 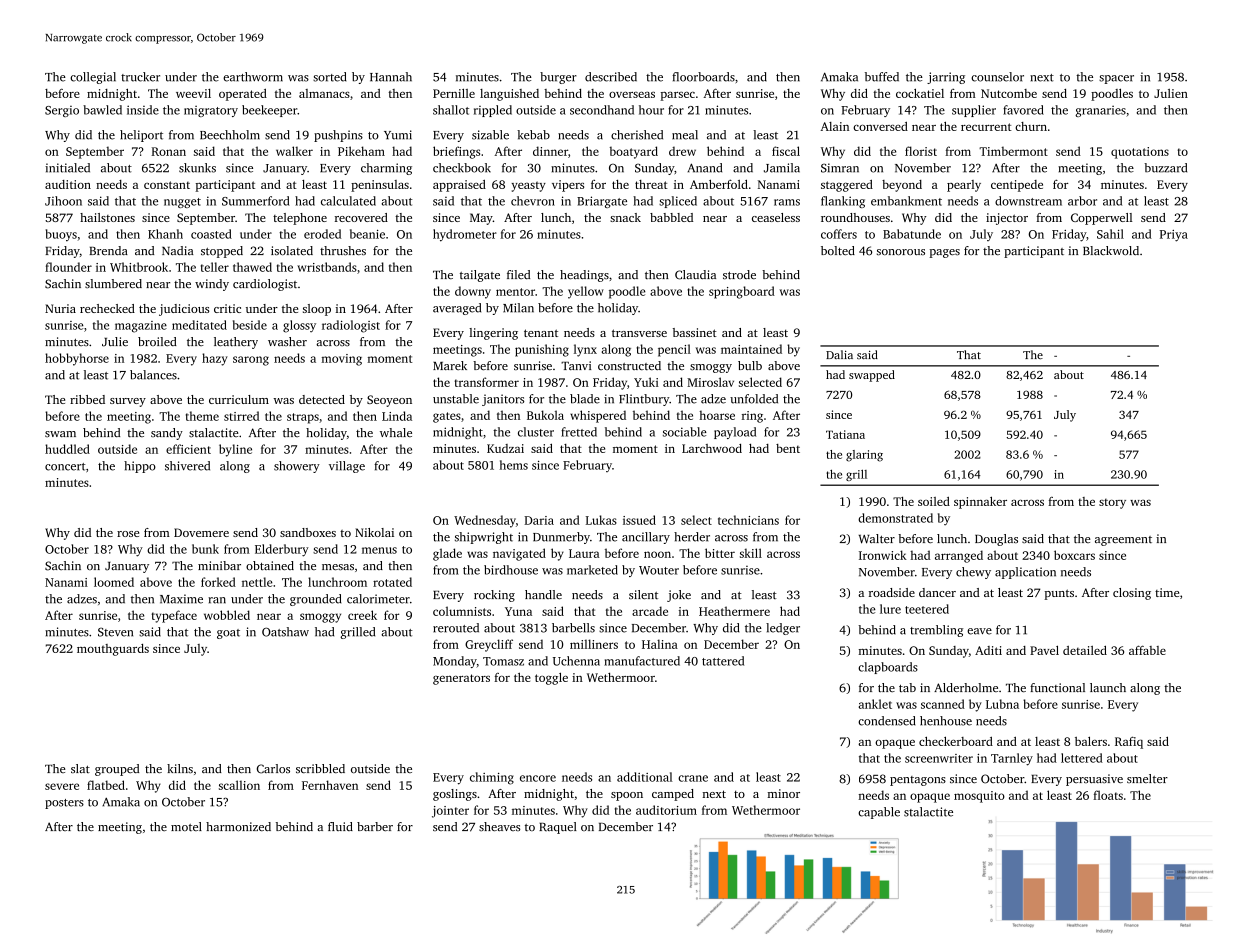 I want to click on collegial, so click(x=93, y=78).
